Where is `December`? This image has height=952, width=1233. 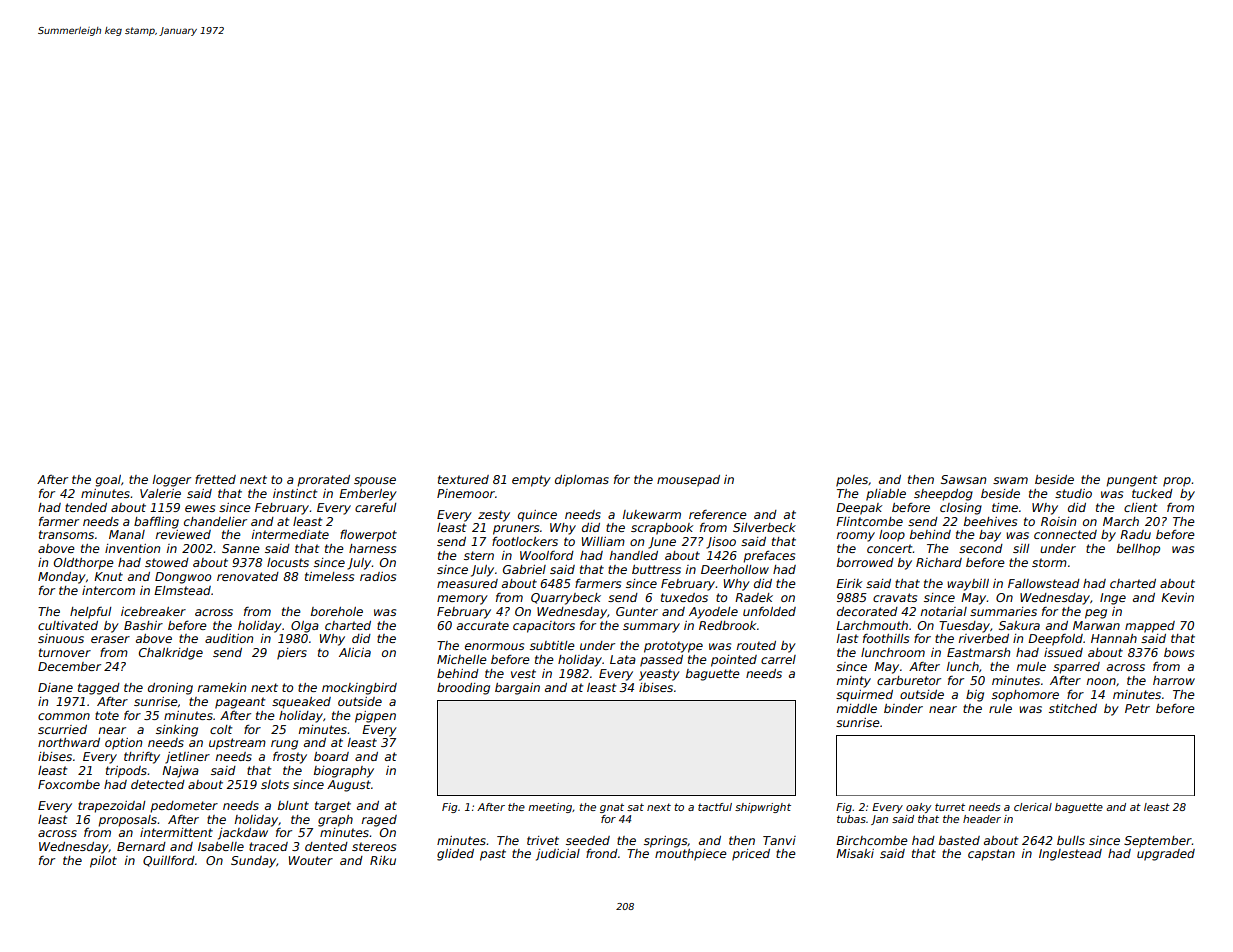 December is located at coordinates (69, 666).
